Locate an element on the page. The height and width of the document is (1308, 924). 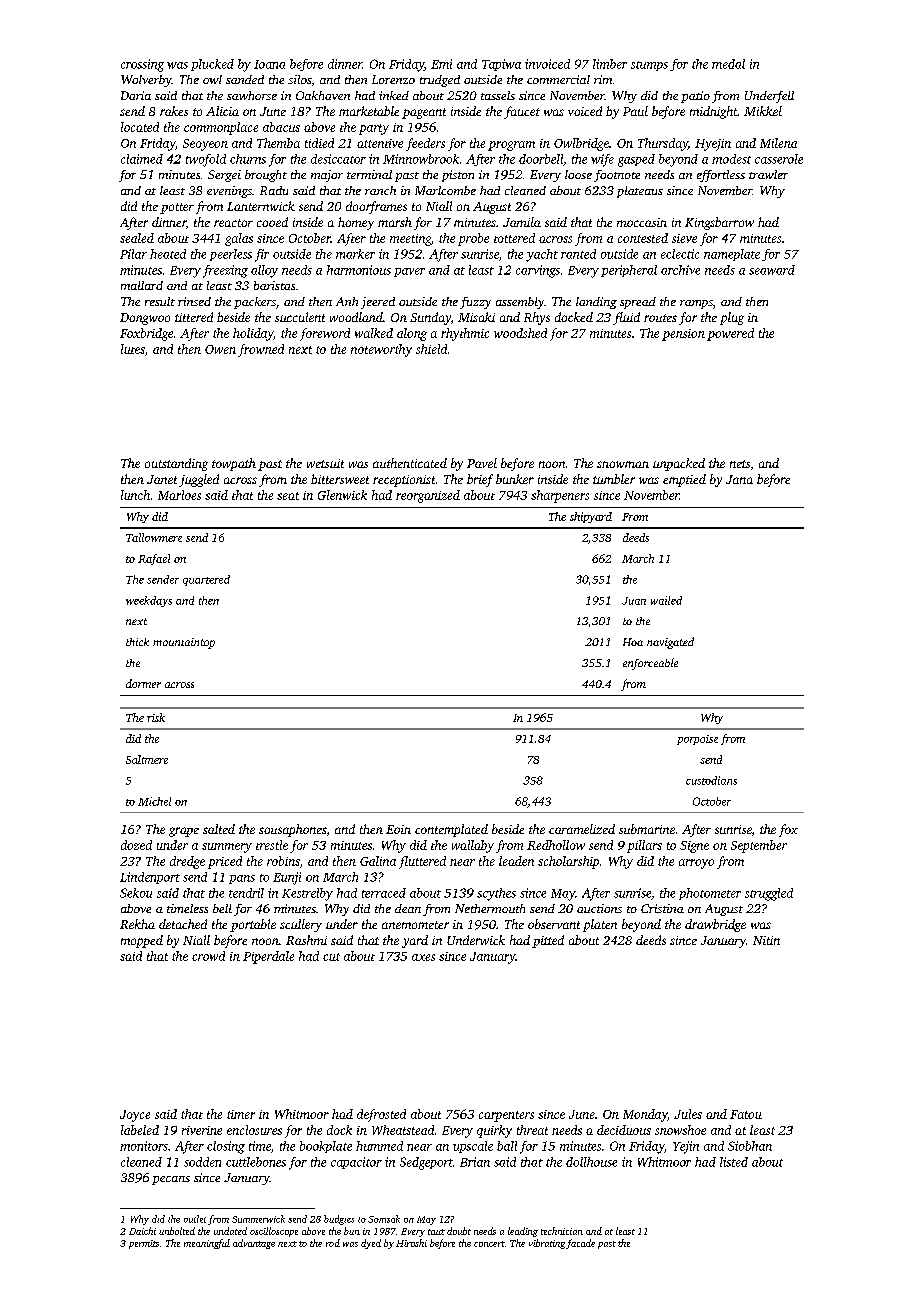
enforceable is located at coordinates (650, 664).
